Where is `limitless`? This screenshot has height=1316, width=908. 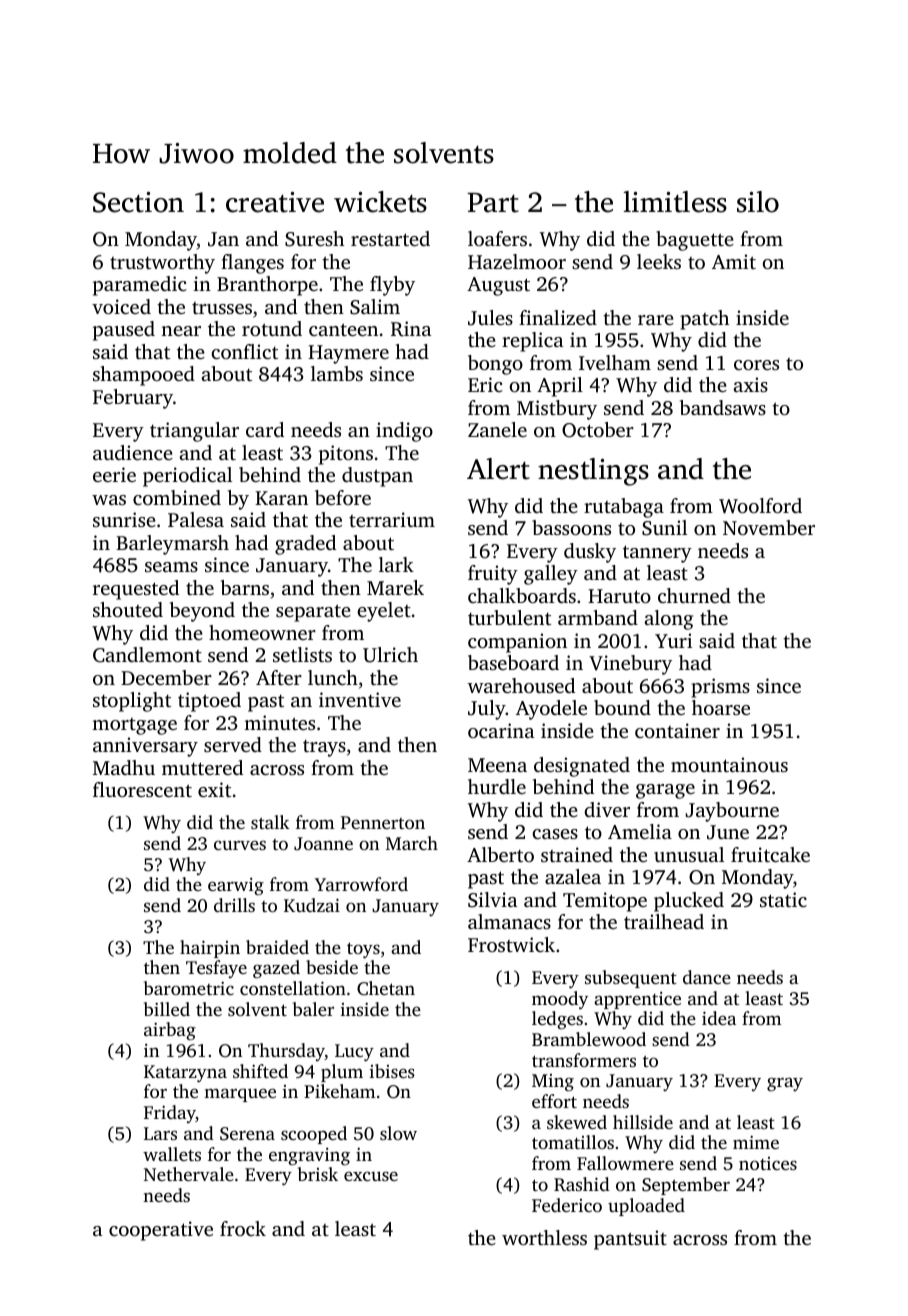
limitless is located at coordinates (675, 202).
